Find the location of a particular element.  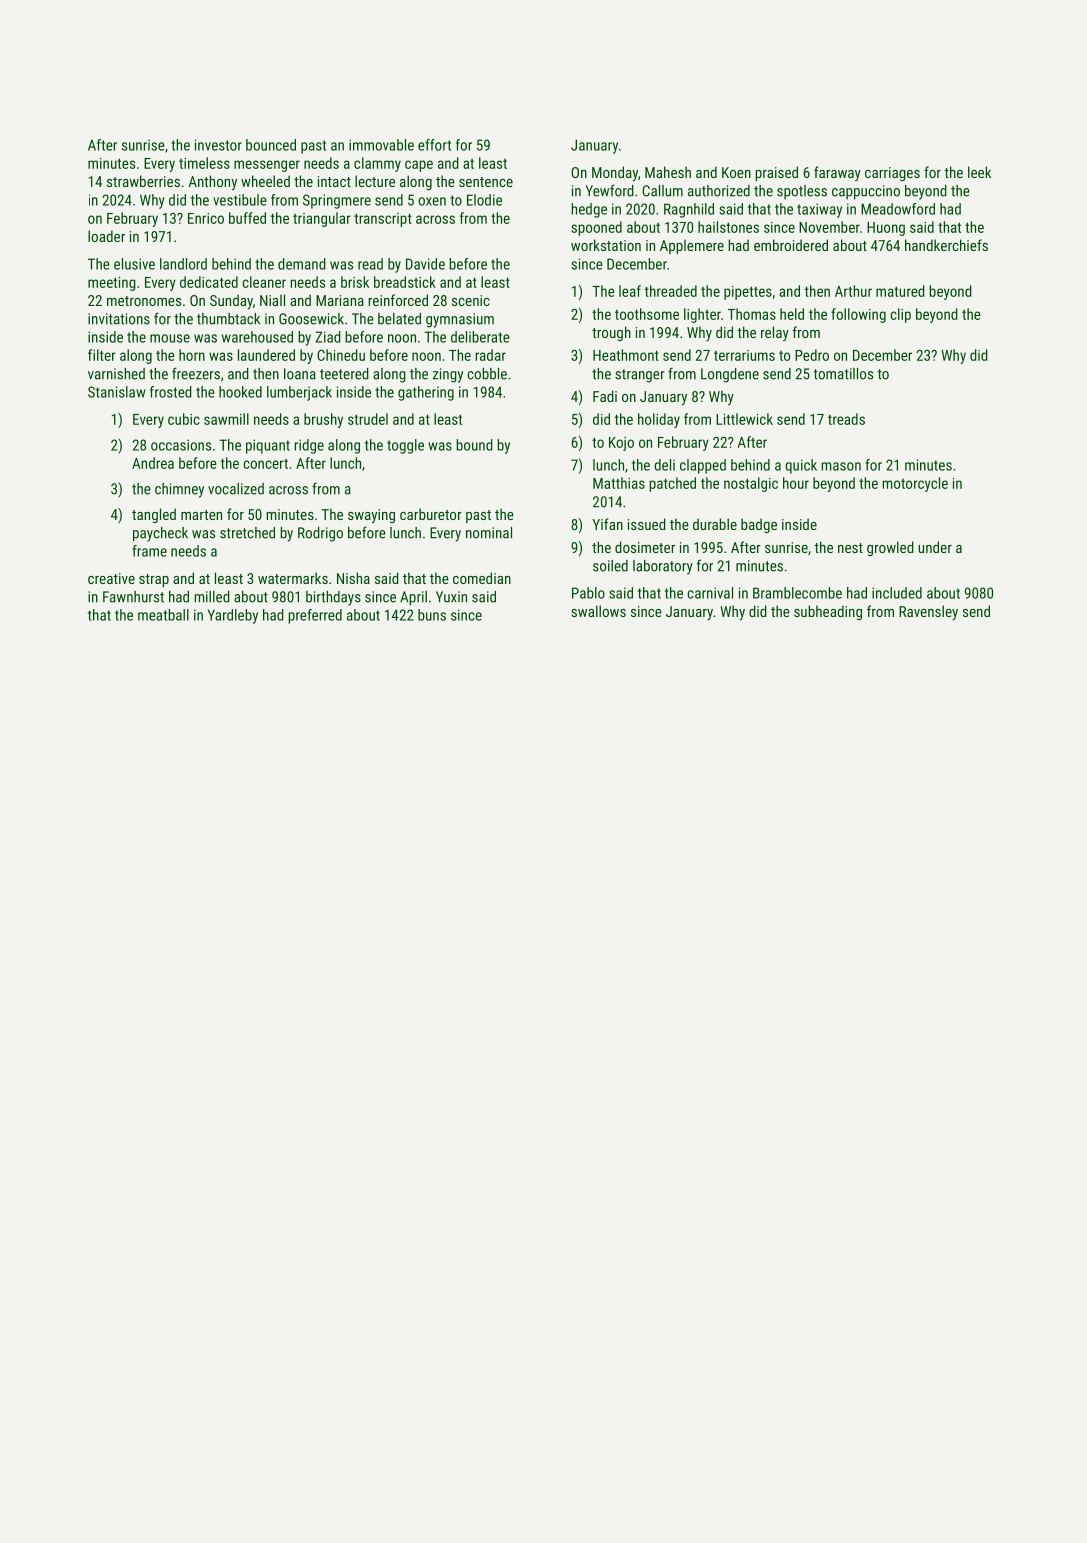

varnished is located at coordinates (116, 374).
